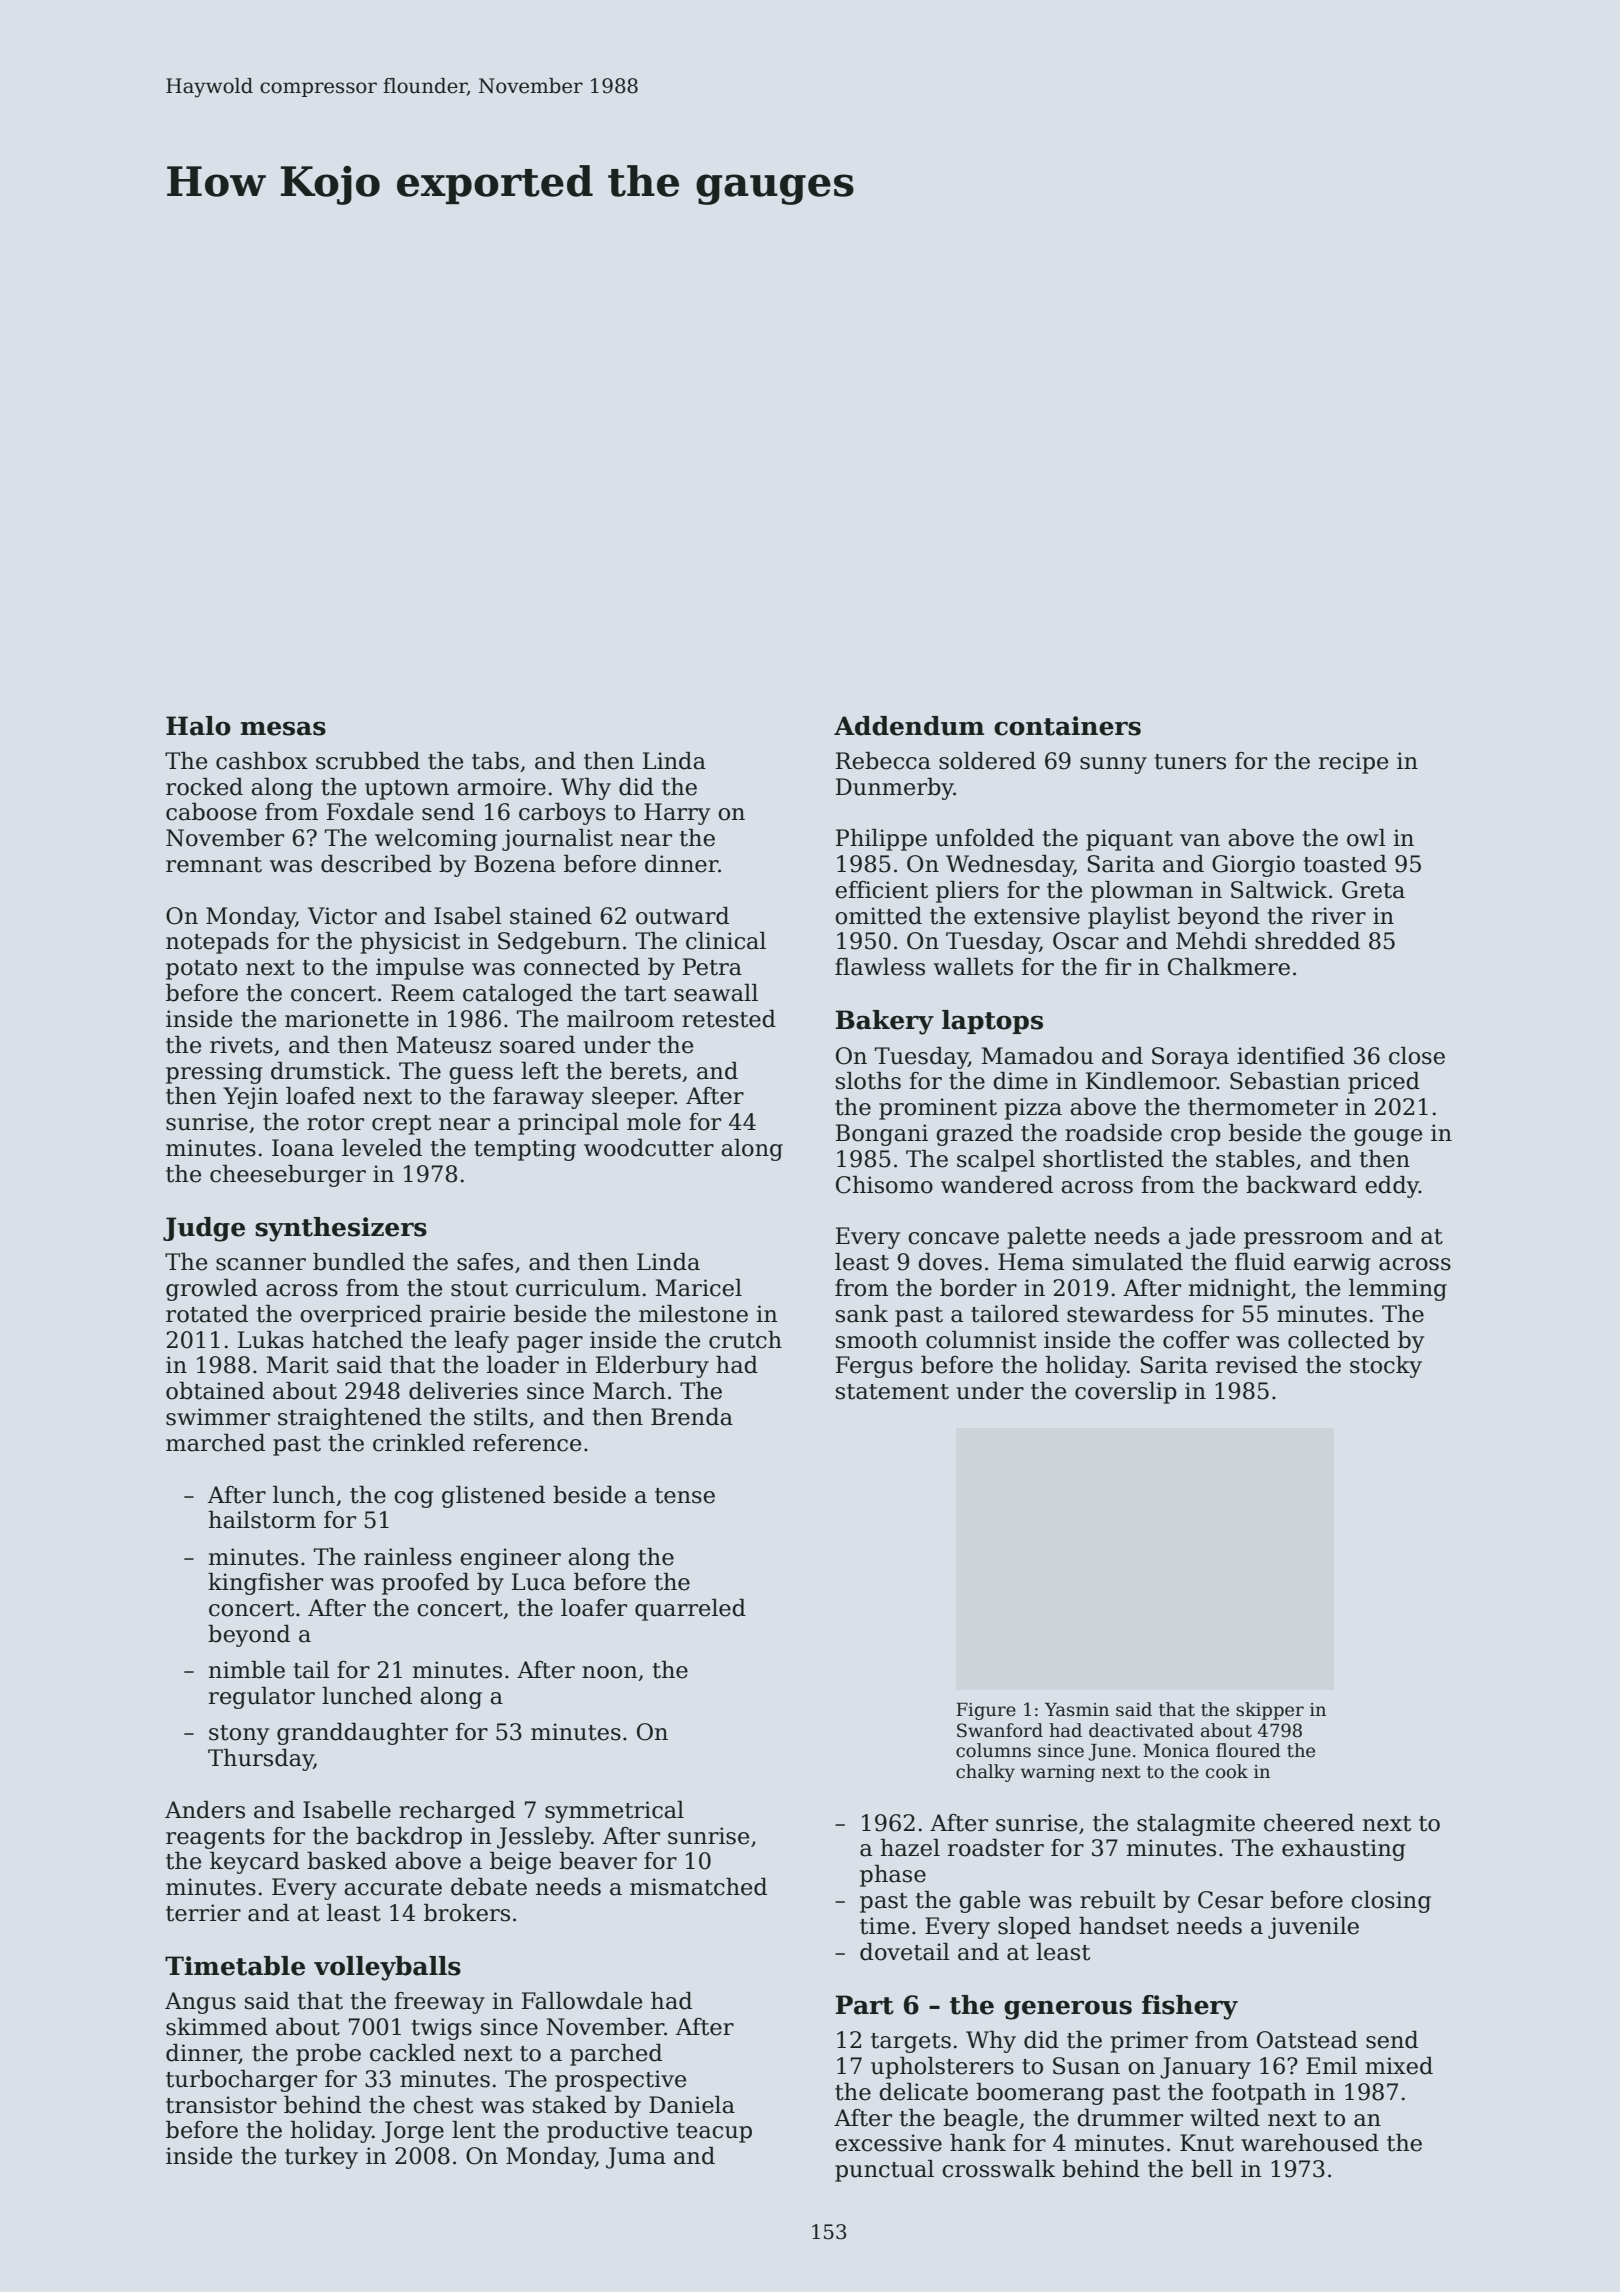  What do you see at coordinates (218, 1417) in the image?
I see `swimmer` at bounding box center [218, 1417].
